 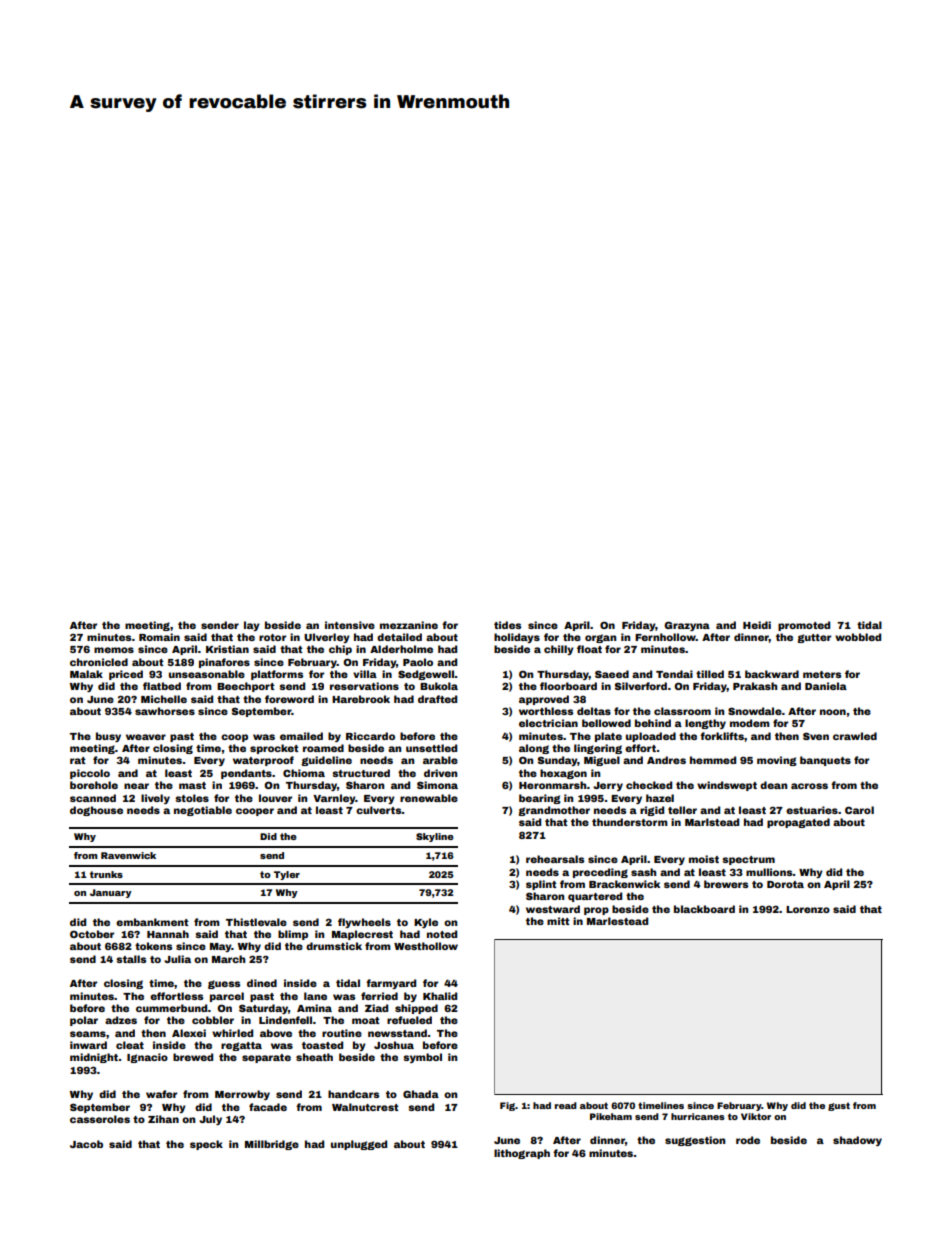 I want to click on Lorenzo, so click(x=808, y=909).
